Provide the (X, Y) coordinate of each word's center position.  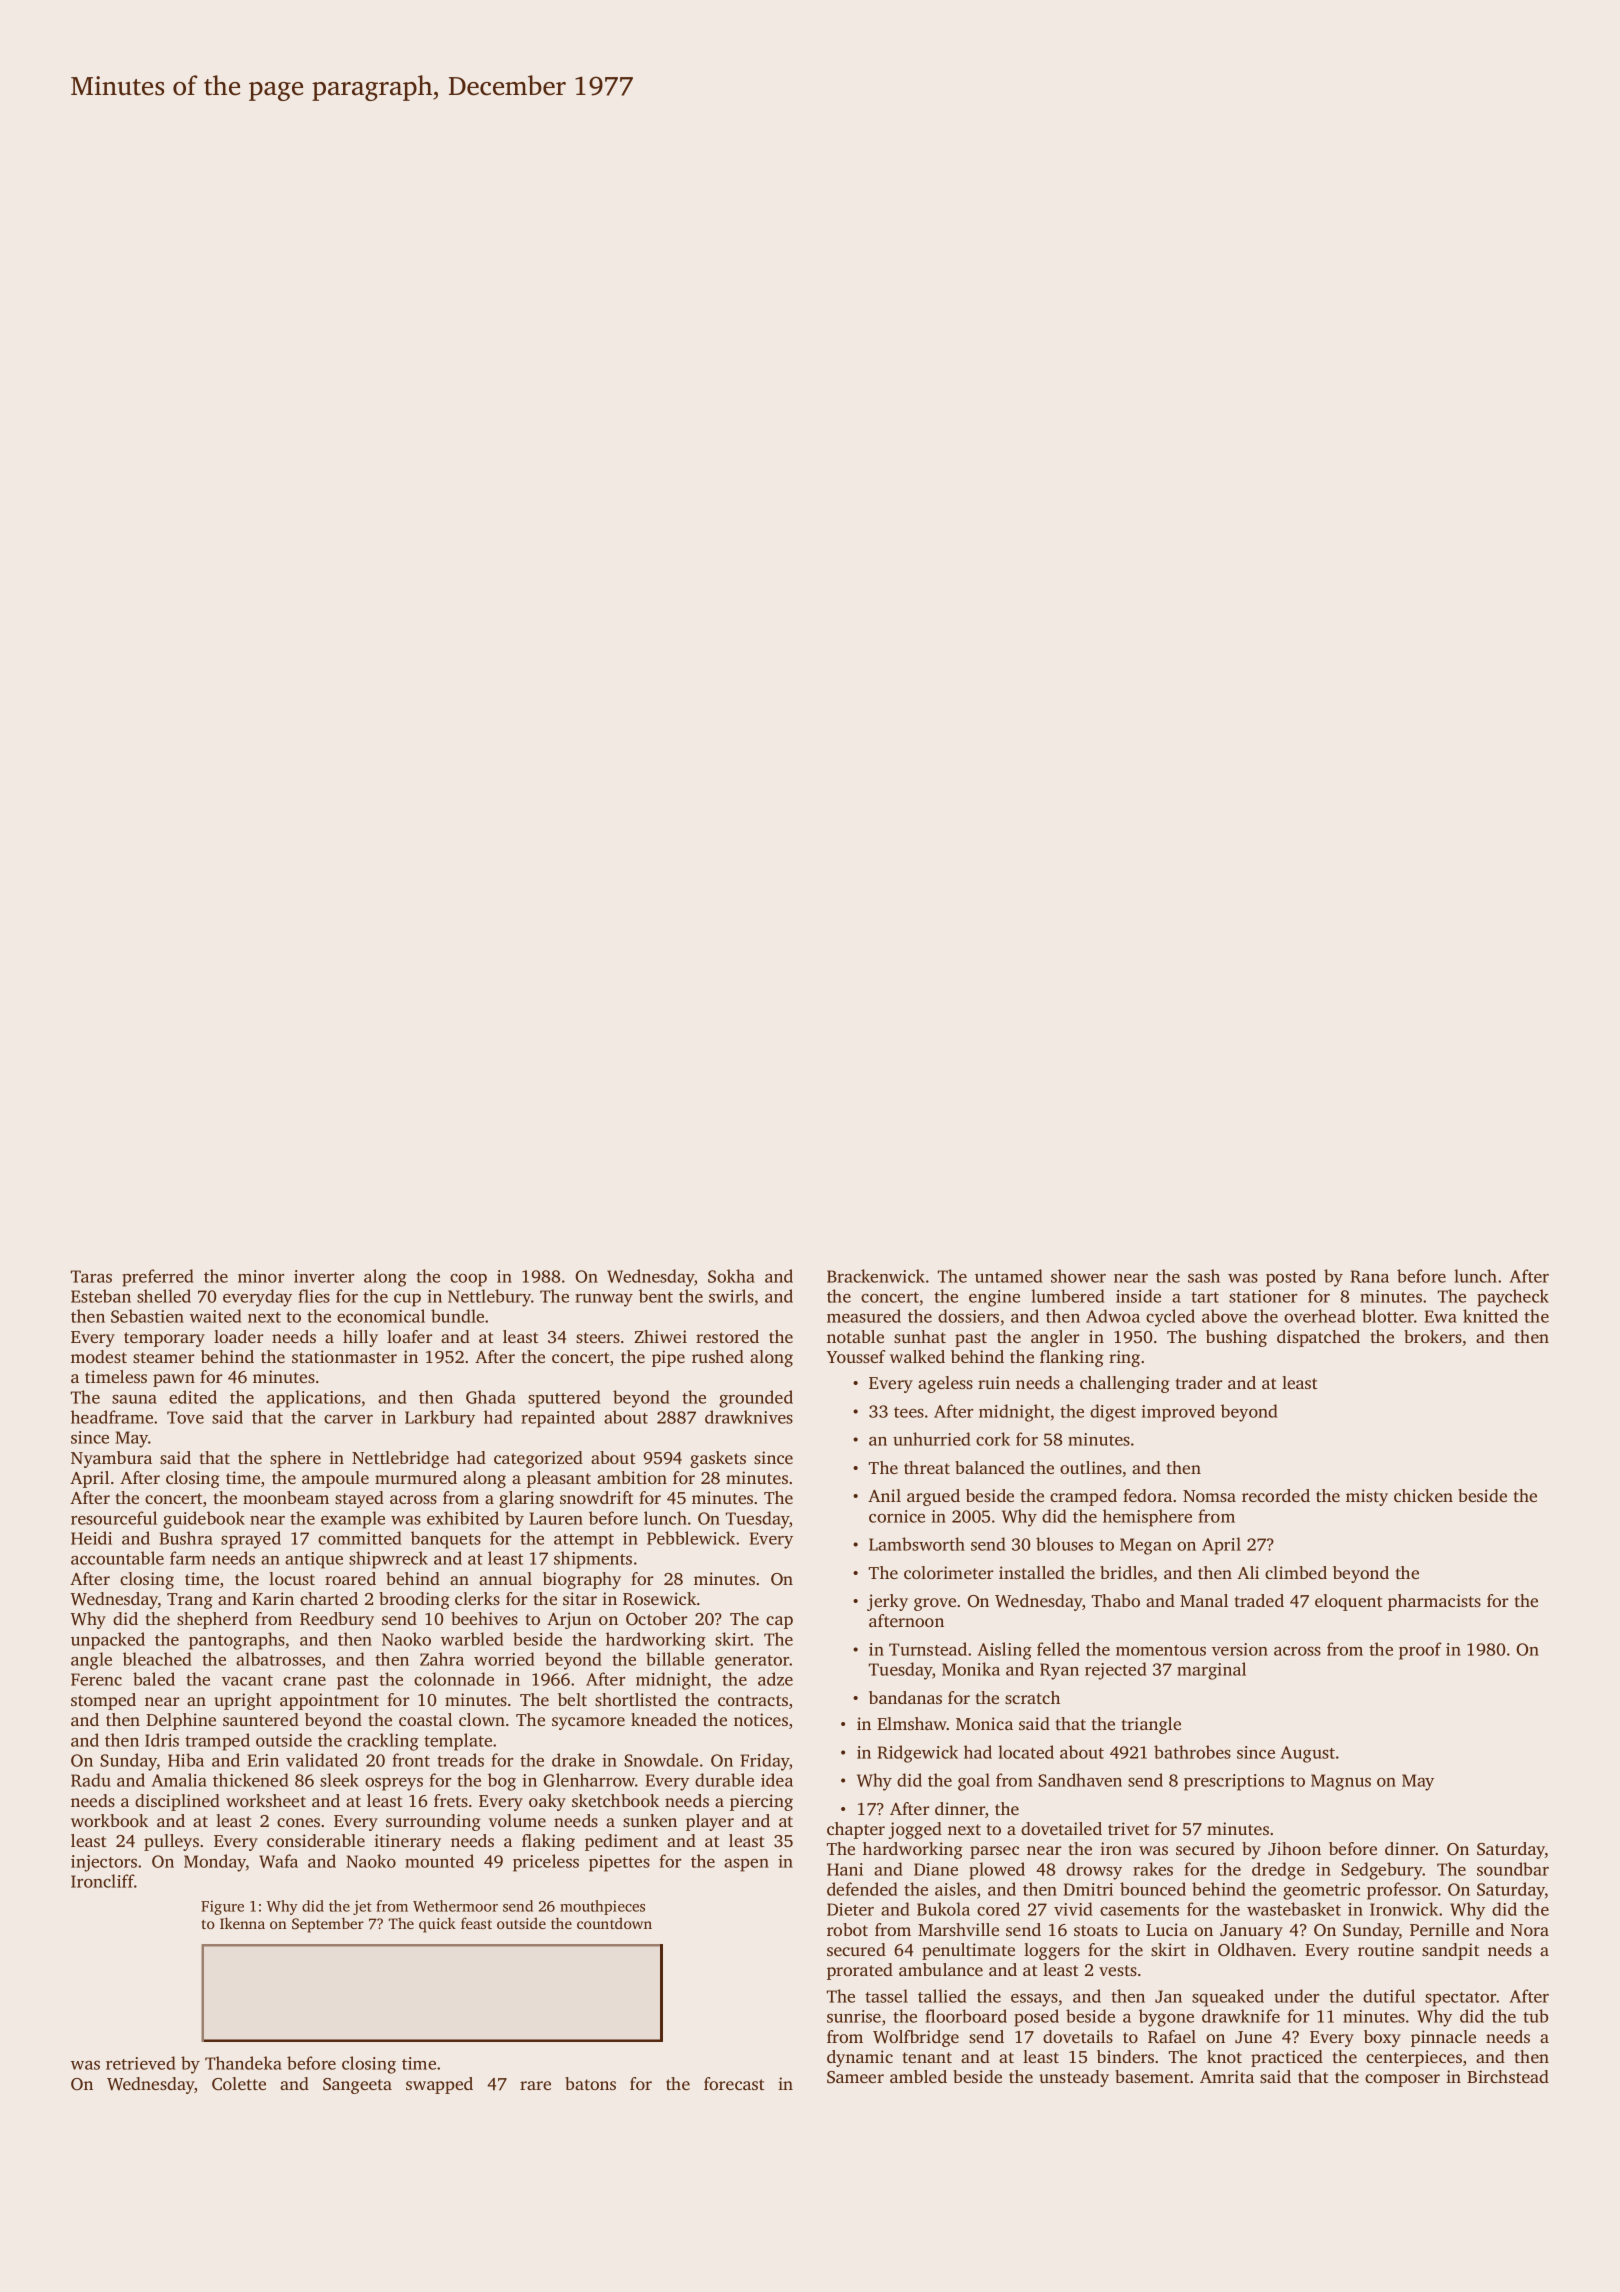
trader (1199, 1382)
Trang (190, 1601)
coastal (425, 1719)
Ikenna (242, 1923)
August (1308, 1754)
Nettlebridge (400, 1459)
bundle (457, 1316)
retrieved (141, 2063)
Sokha (731, 1276)
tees (909, 1412)
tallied (942, 1996)
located (1026, 1752)
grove (935, 1604)
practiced (1287, 2058)
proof (1420, 1651)
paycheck (1513, 1298)
